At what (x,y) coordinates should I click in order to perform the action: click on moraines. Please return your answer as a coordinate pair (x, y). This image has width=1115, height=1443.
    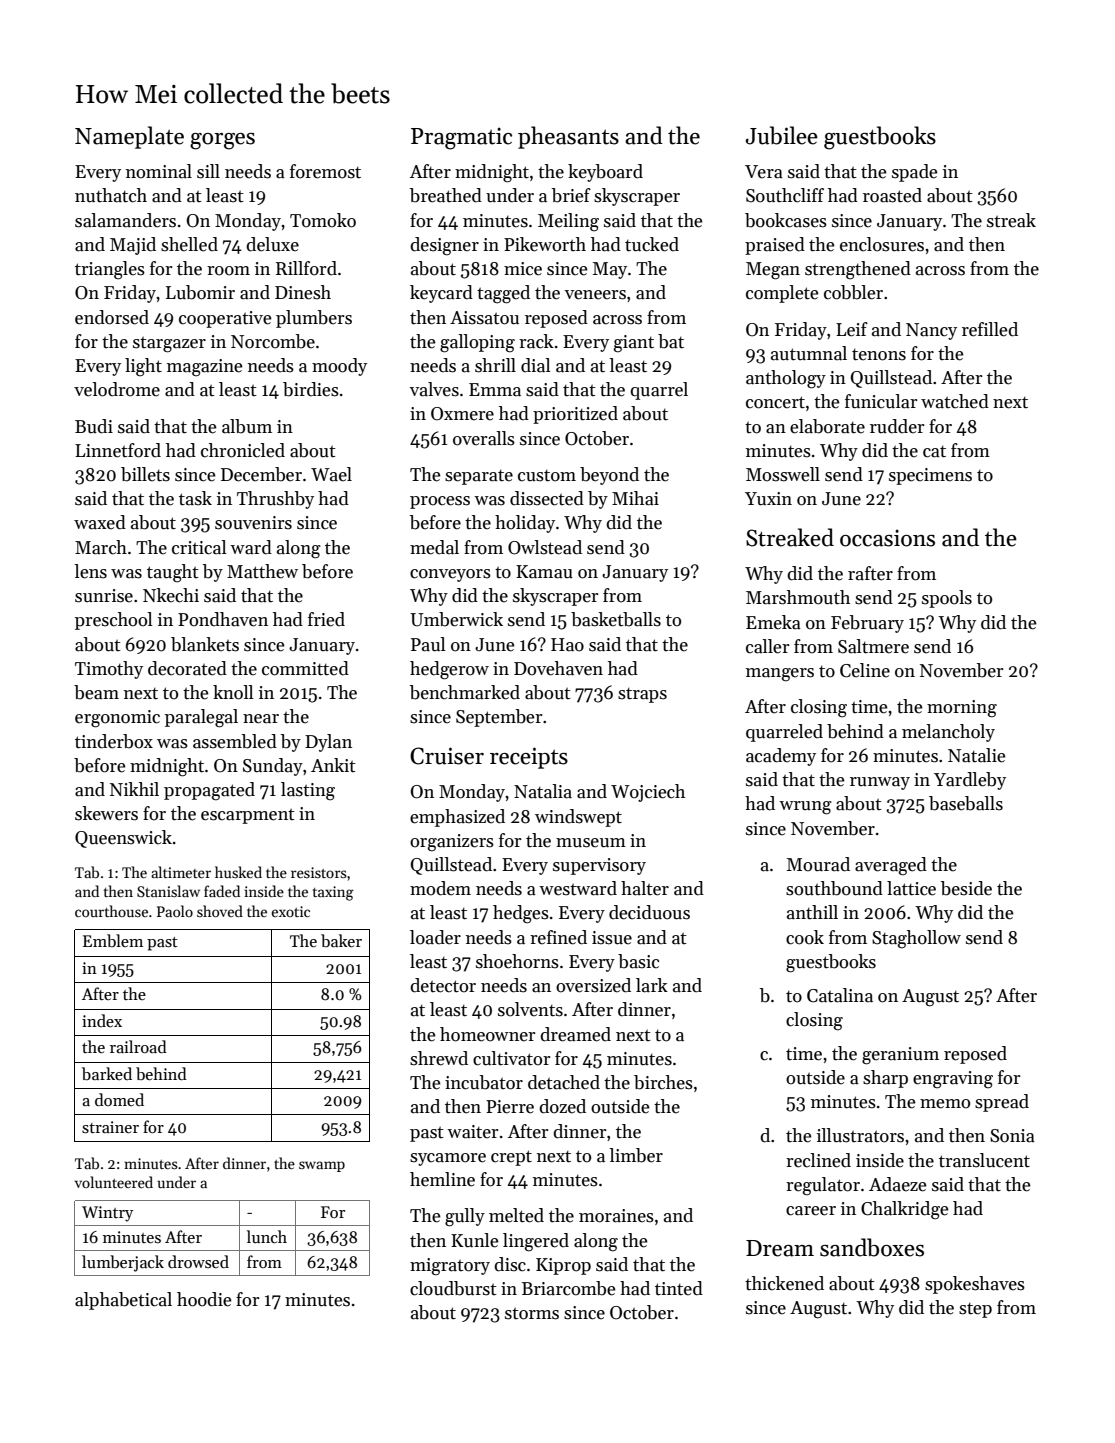
    Looking at the image, I should click on (616, 1216).
